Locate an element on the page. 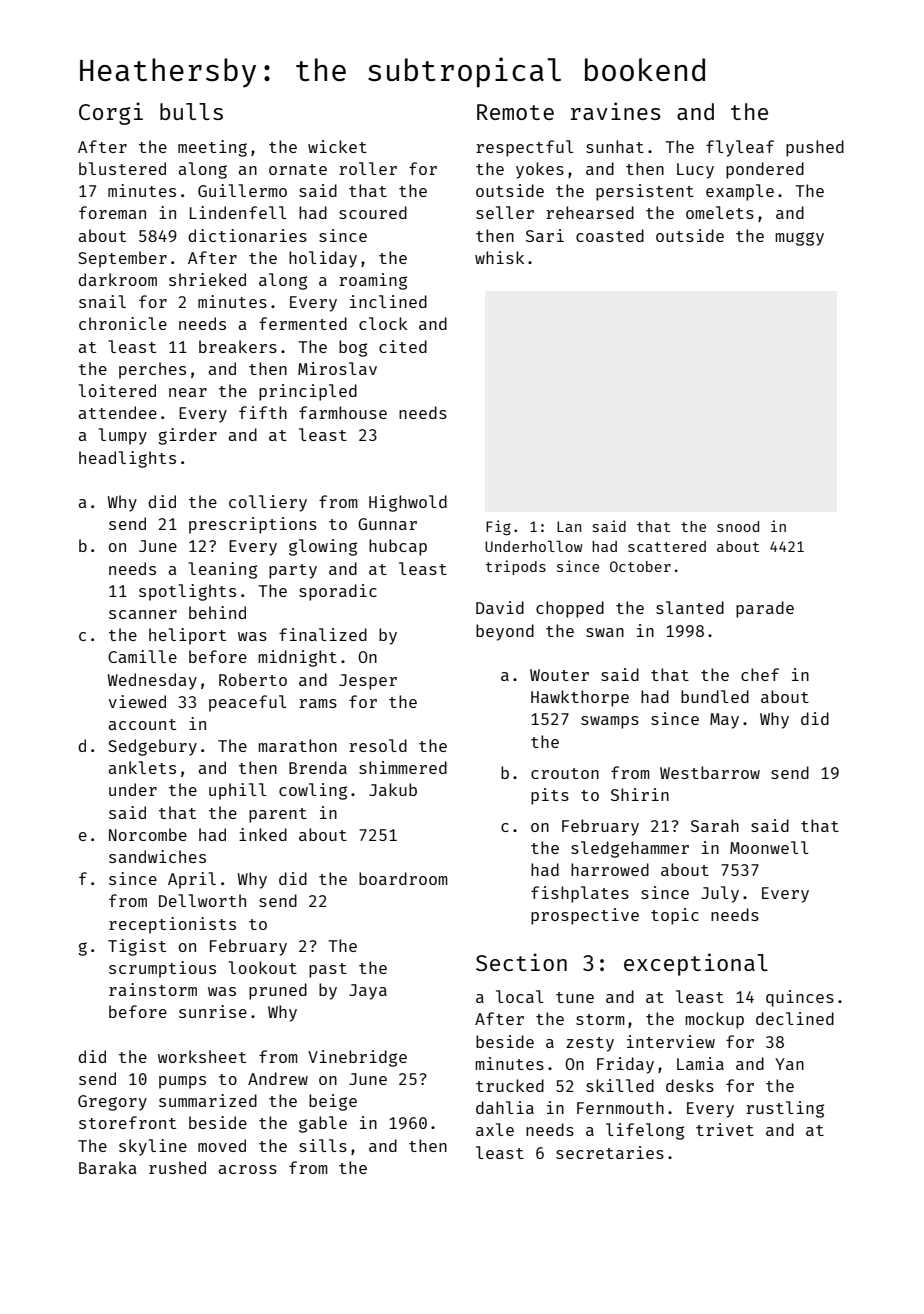 The height and width of the document is (1314, 924). July is located at coordinates (720, 894).
